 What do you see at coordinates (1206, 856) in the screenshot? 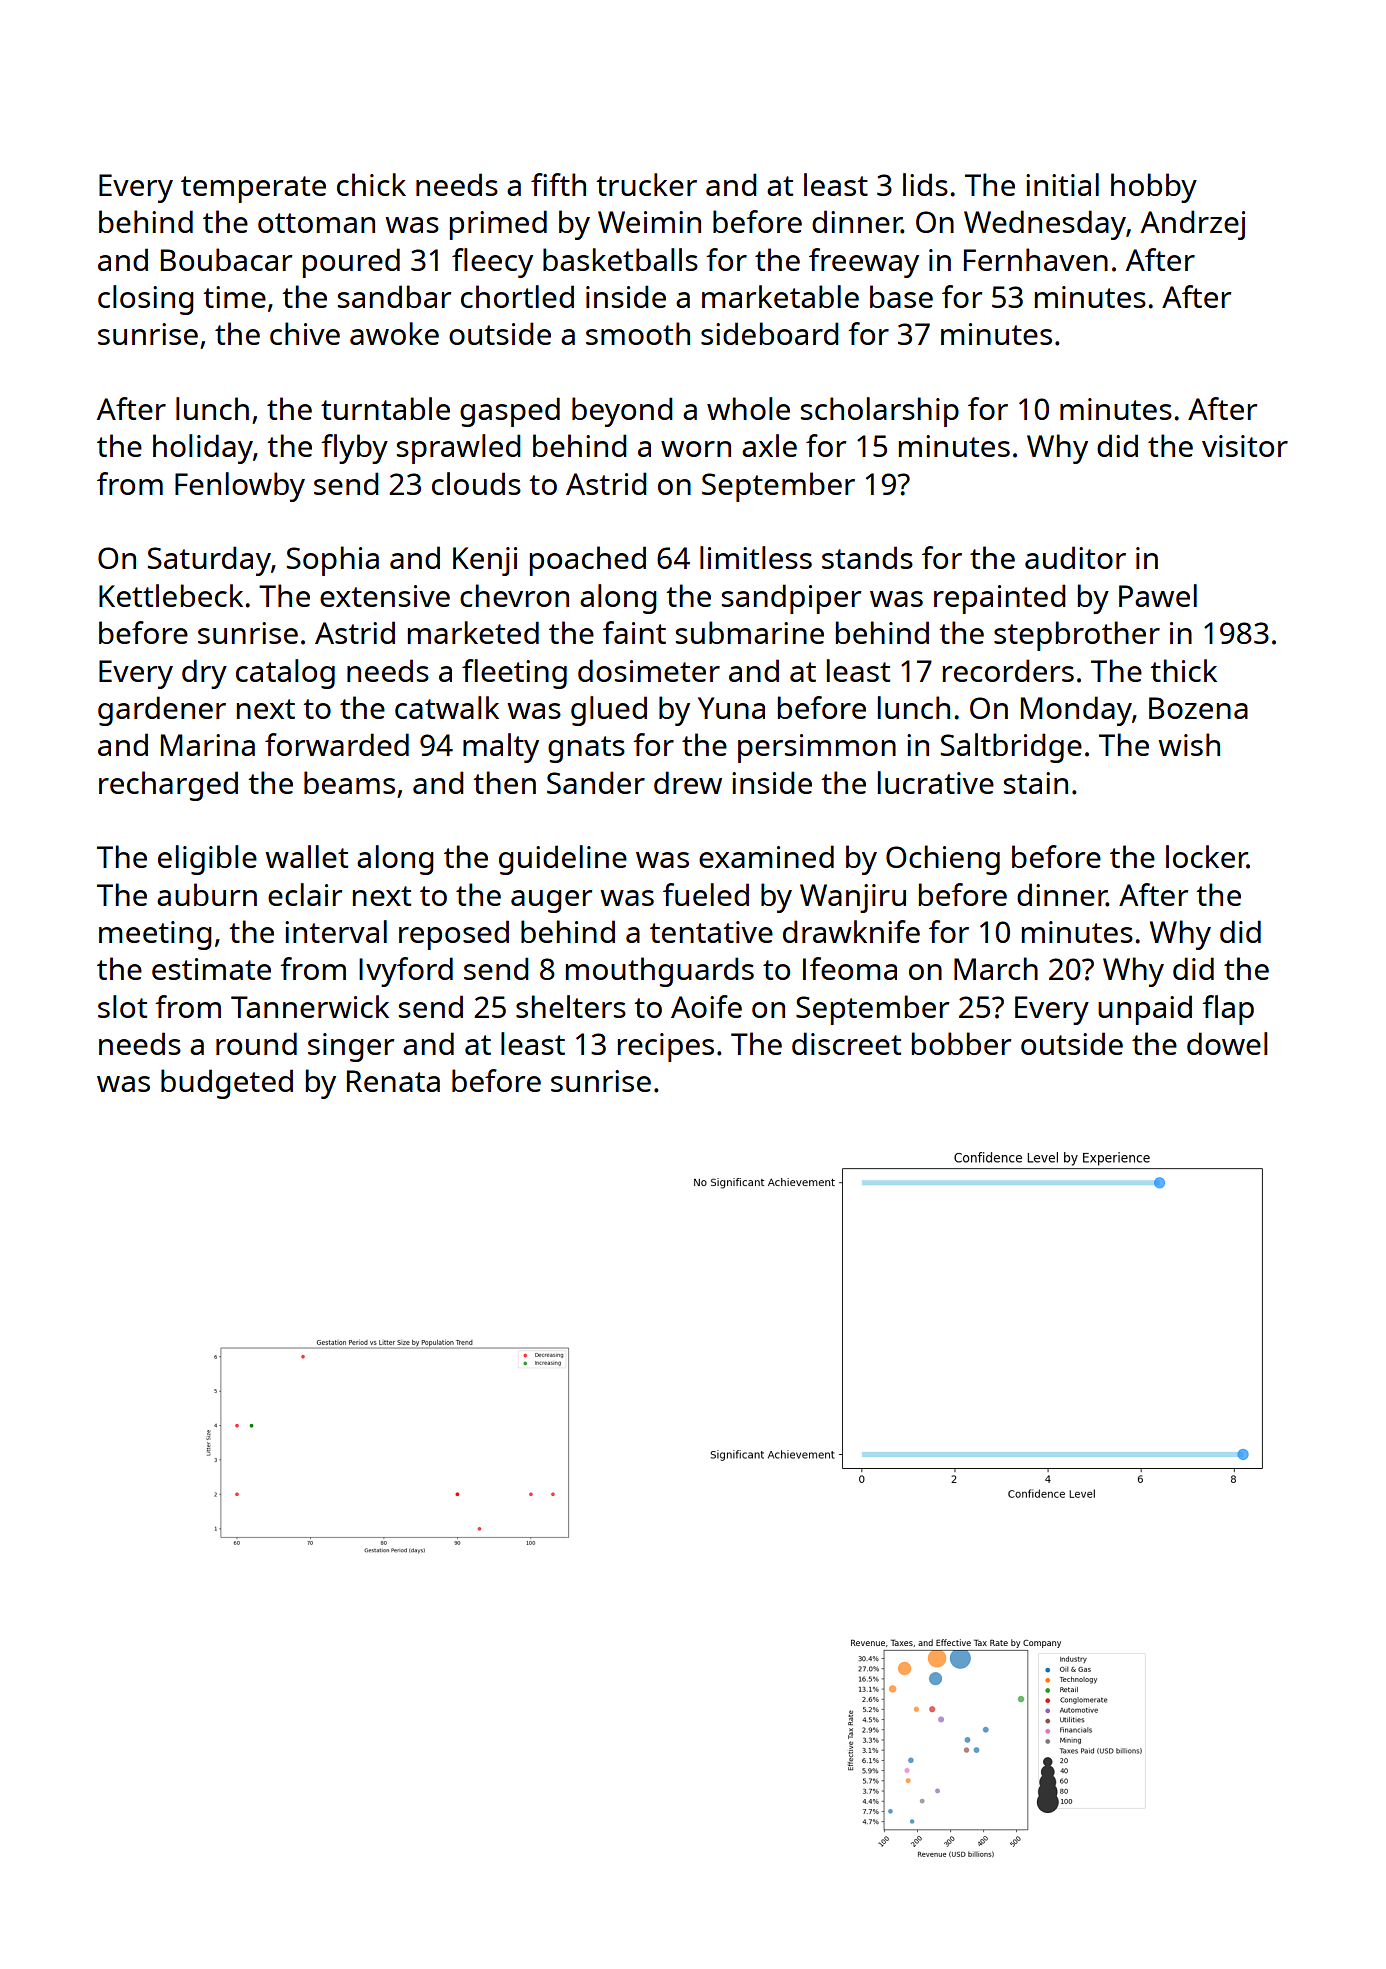
I see `locker` at bounding box center [1206, 856].
